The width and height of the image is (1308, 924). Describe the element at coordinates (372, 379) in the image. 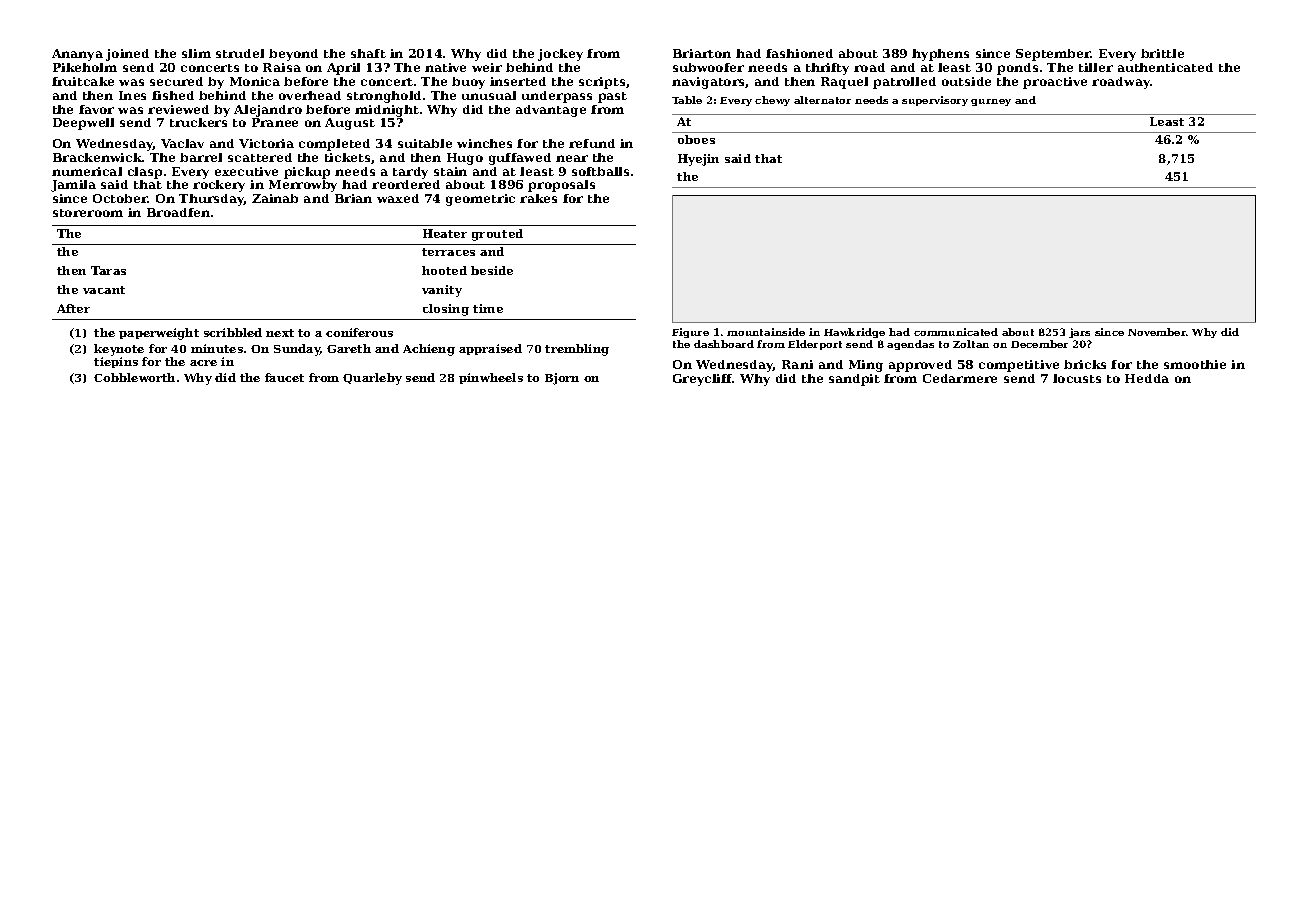

I see `Quarleby` at that location.
